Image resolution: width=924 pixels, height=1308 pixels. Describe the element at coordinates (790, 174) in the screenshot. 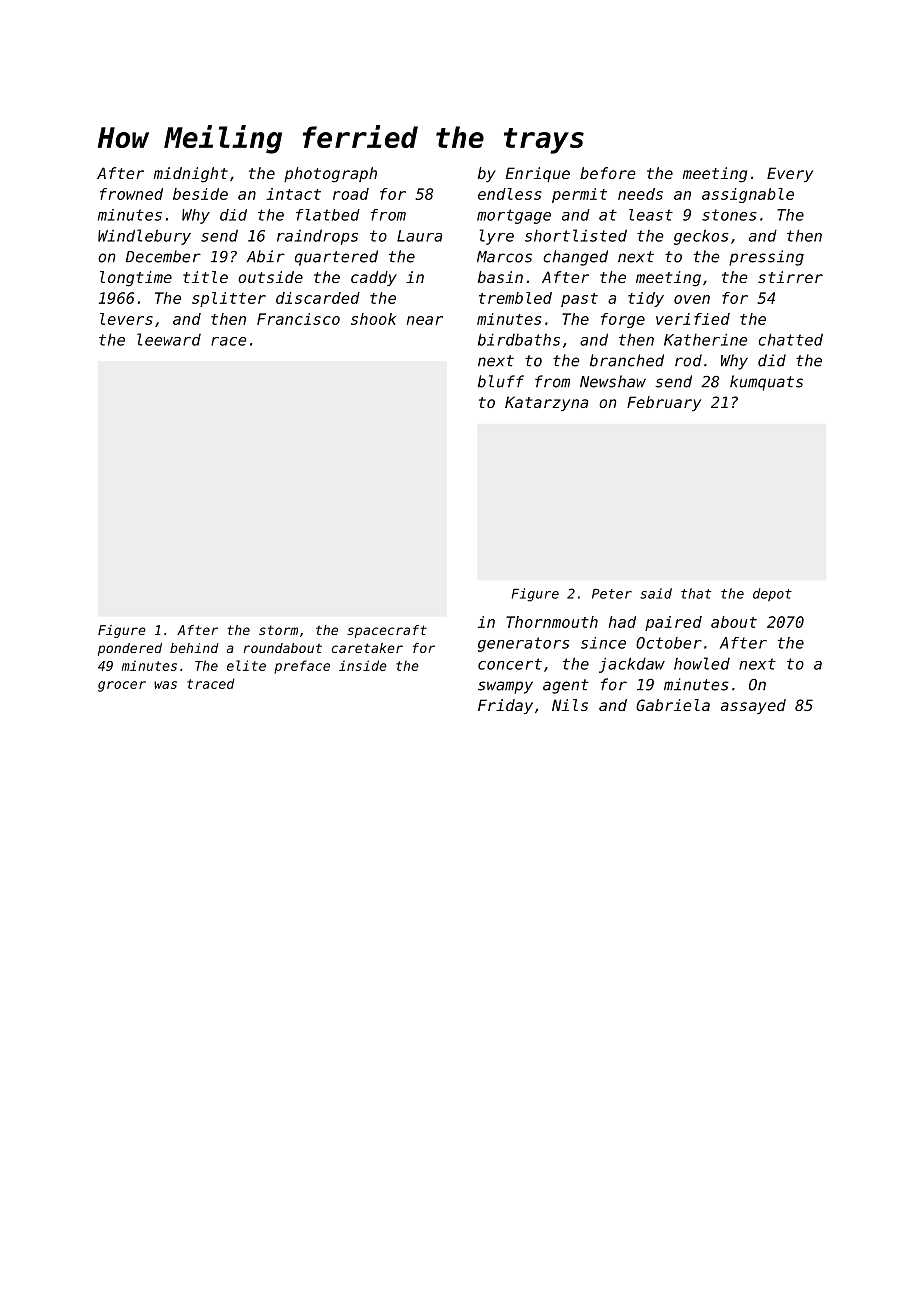

I see `Every` at that location.
